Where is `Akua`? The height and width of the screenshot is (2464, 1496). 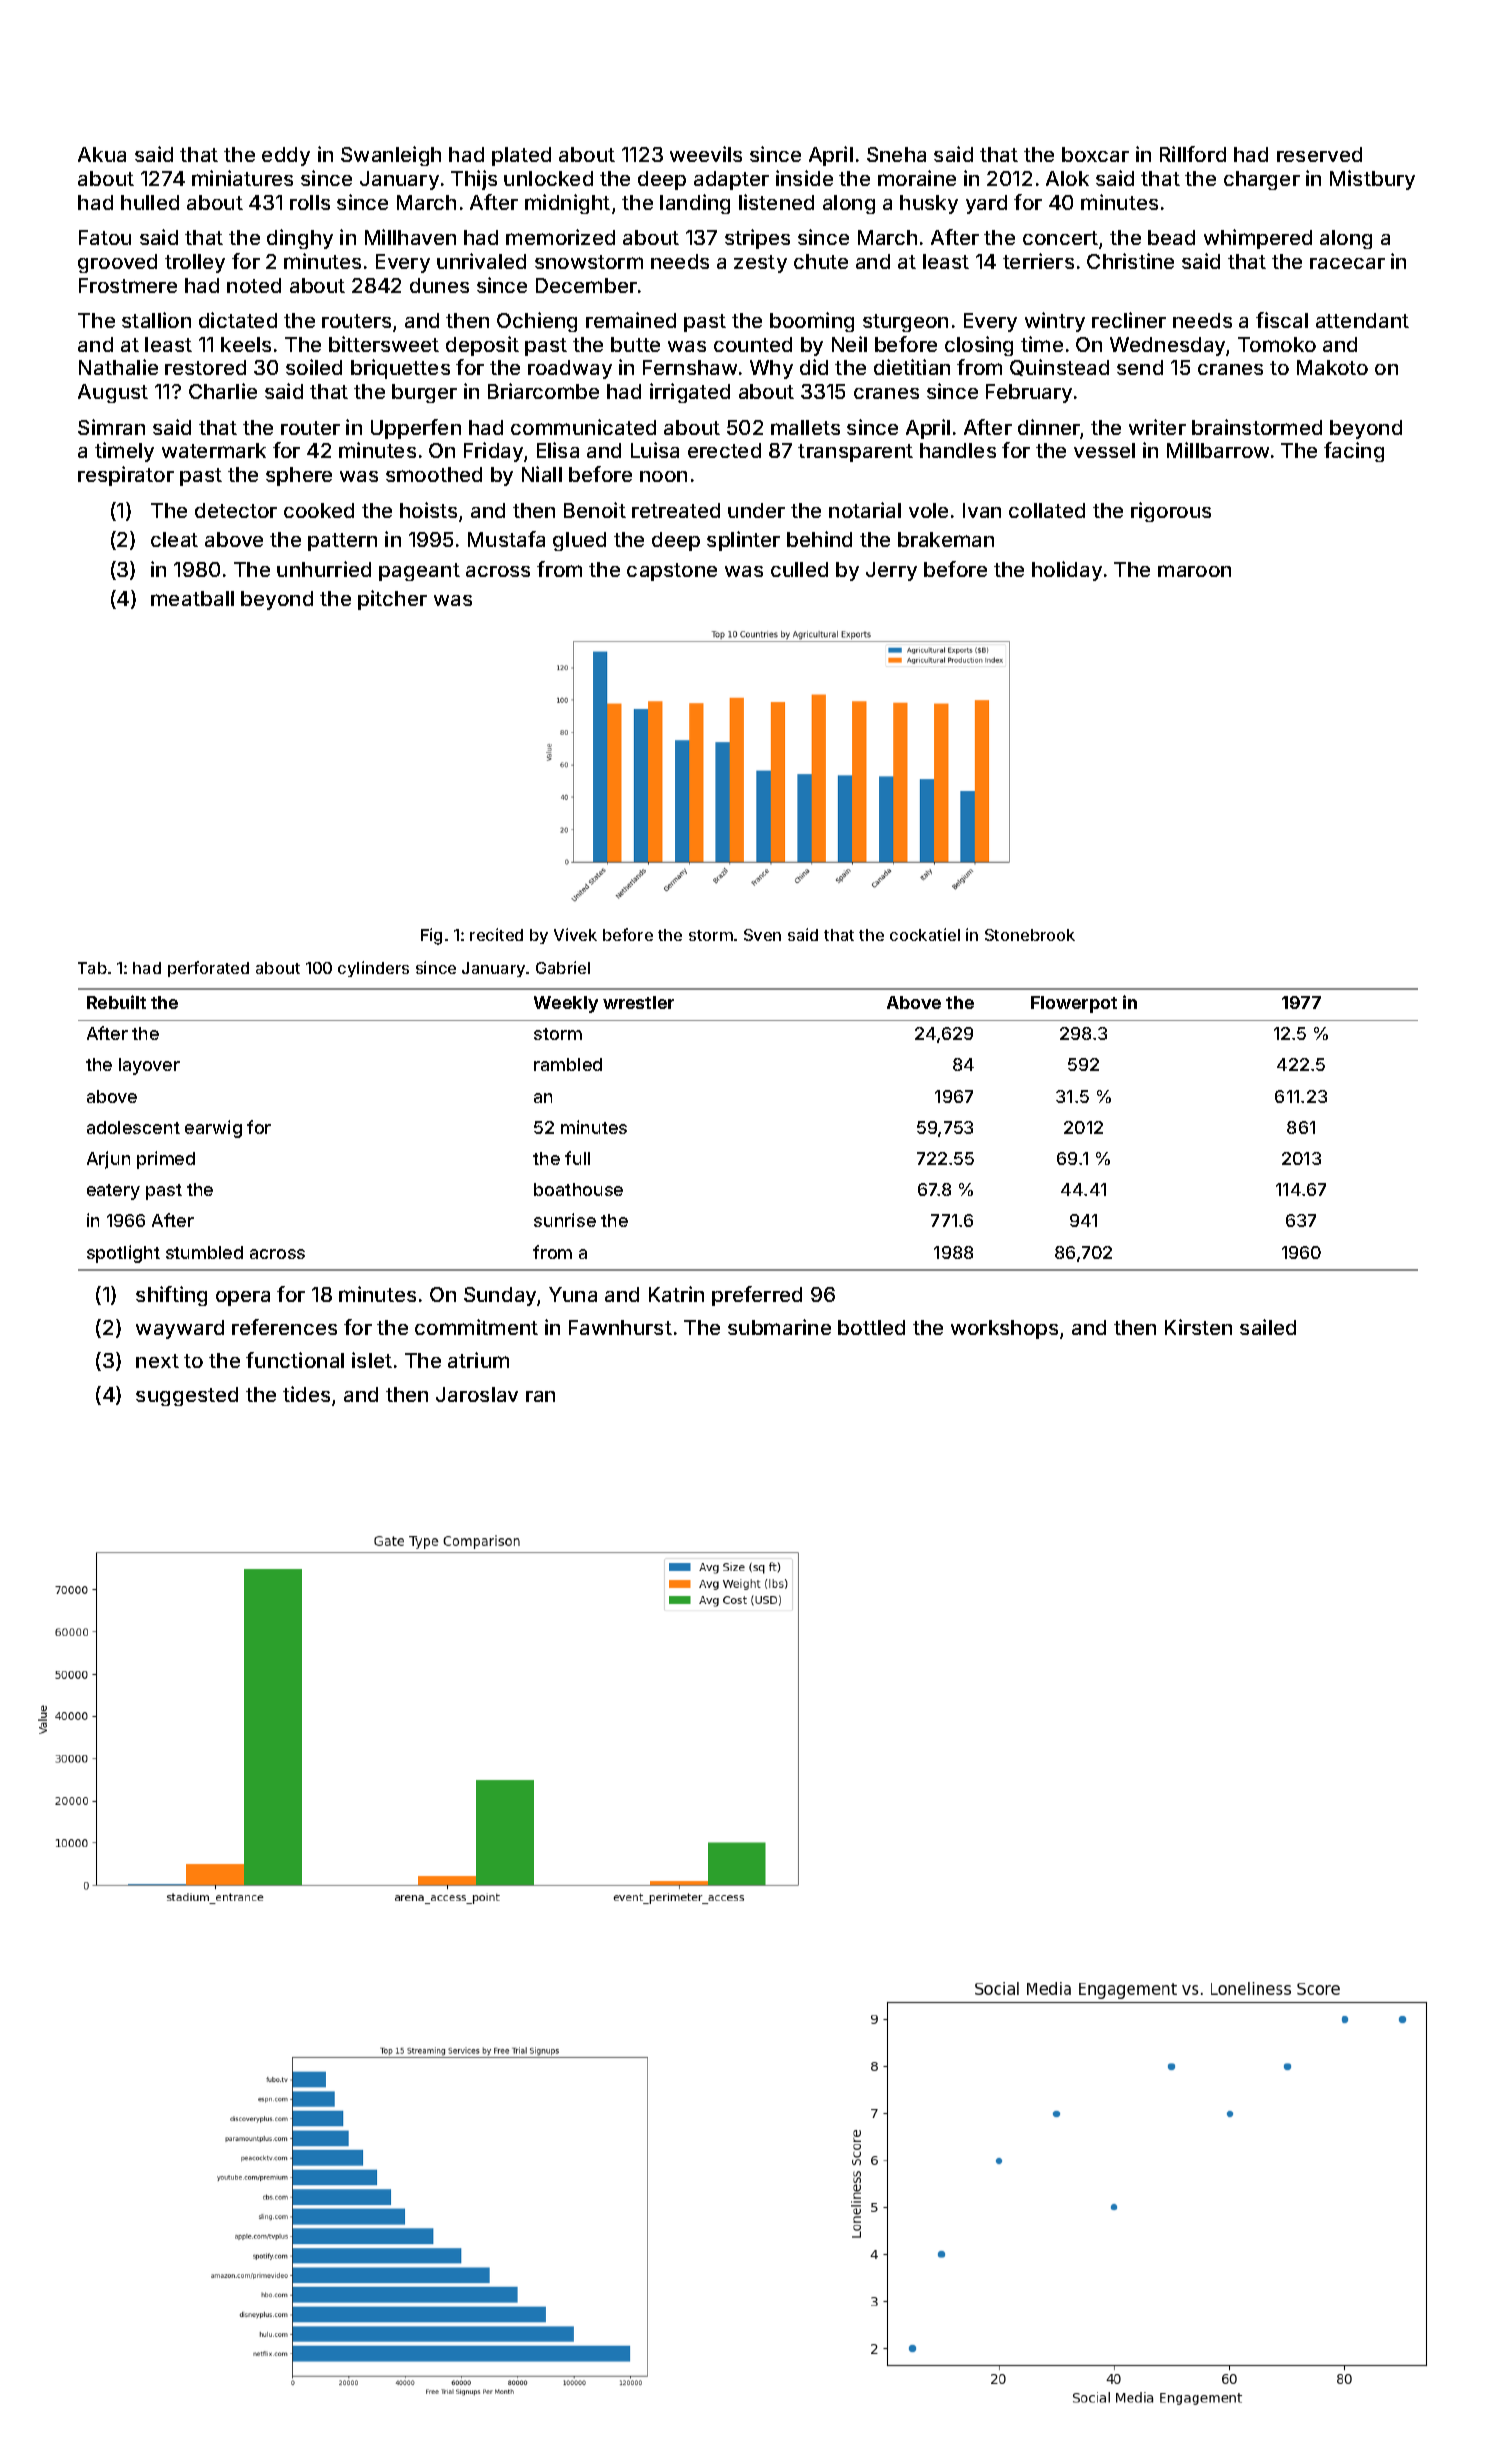
Akua is located at coordinates (102, 154).
